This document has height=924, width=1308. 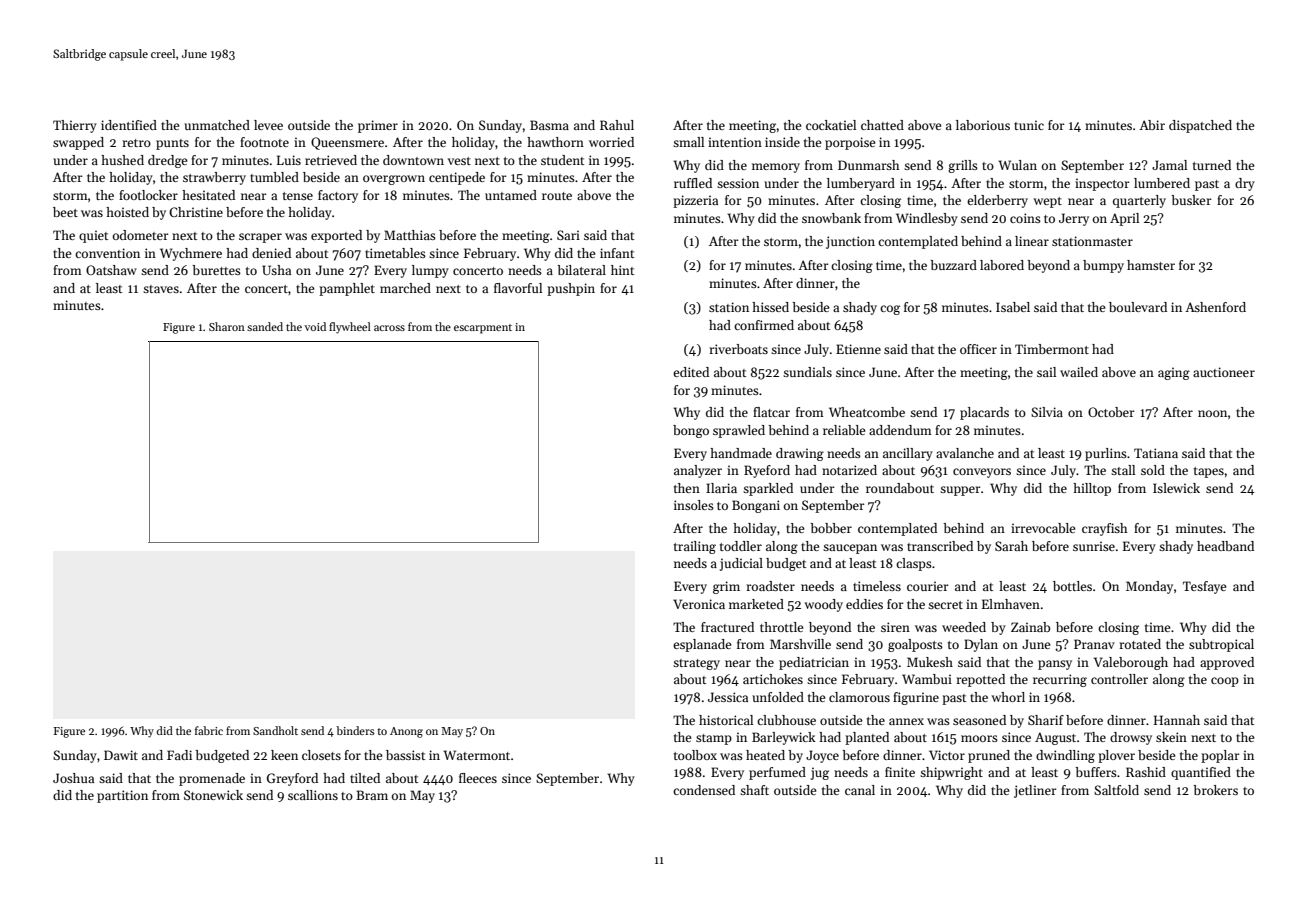 I want to click on Thierry, so click(x=75, y=126).
